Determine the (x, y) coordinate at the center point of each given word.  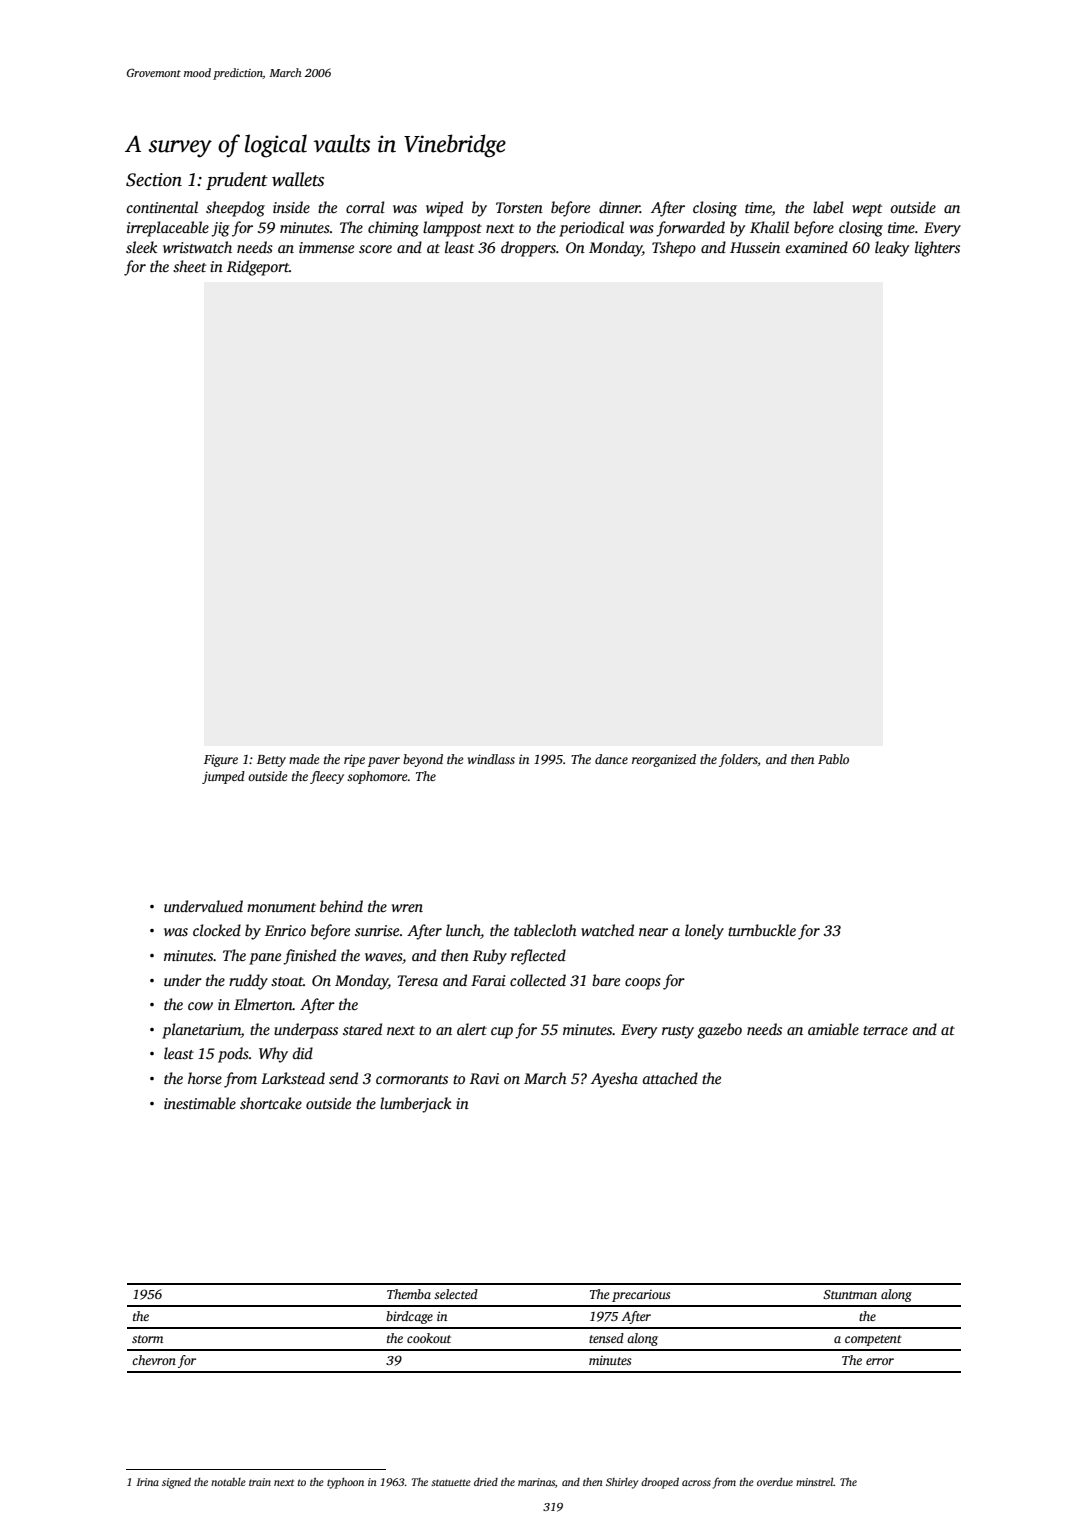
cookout (429, 1338)
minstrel (814, 1482)
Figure (221, 760)
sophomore (377, 777)
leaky (892, 249)
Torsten (519, 207)
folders (738, 760)
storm (147, 1339)
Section (154, 180)
